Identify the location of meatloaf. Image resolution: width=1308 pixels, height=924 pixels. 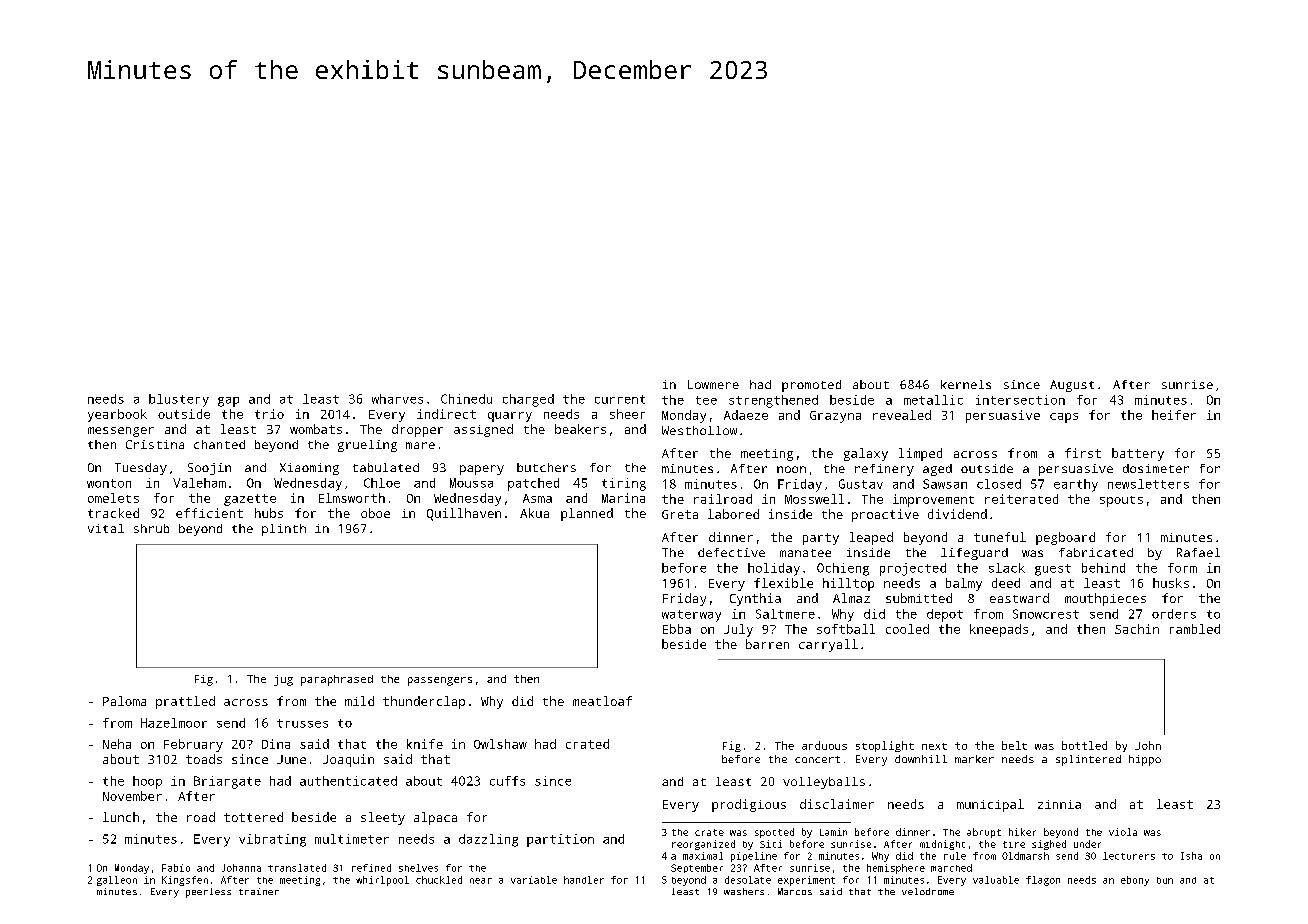
(602, 701).
